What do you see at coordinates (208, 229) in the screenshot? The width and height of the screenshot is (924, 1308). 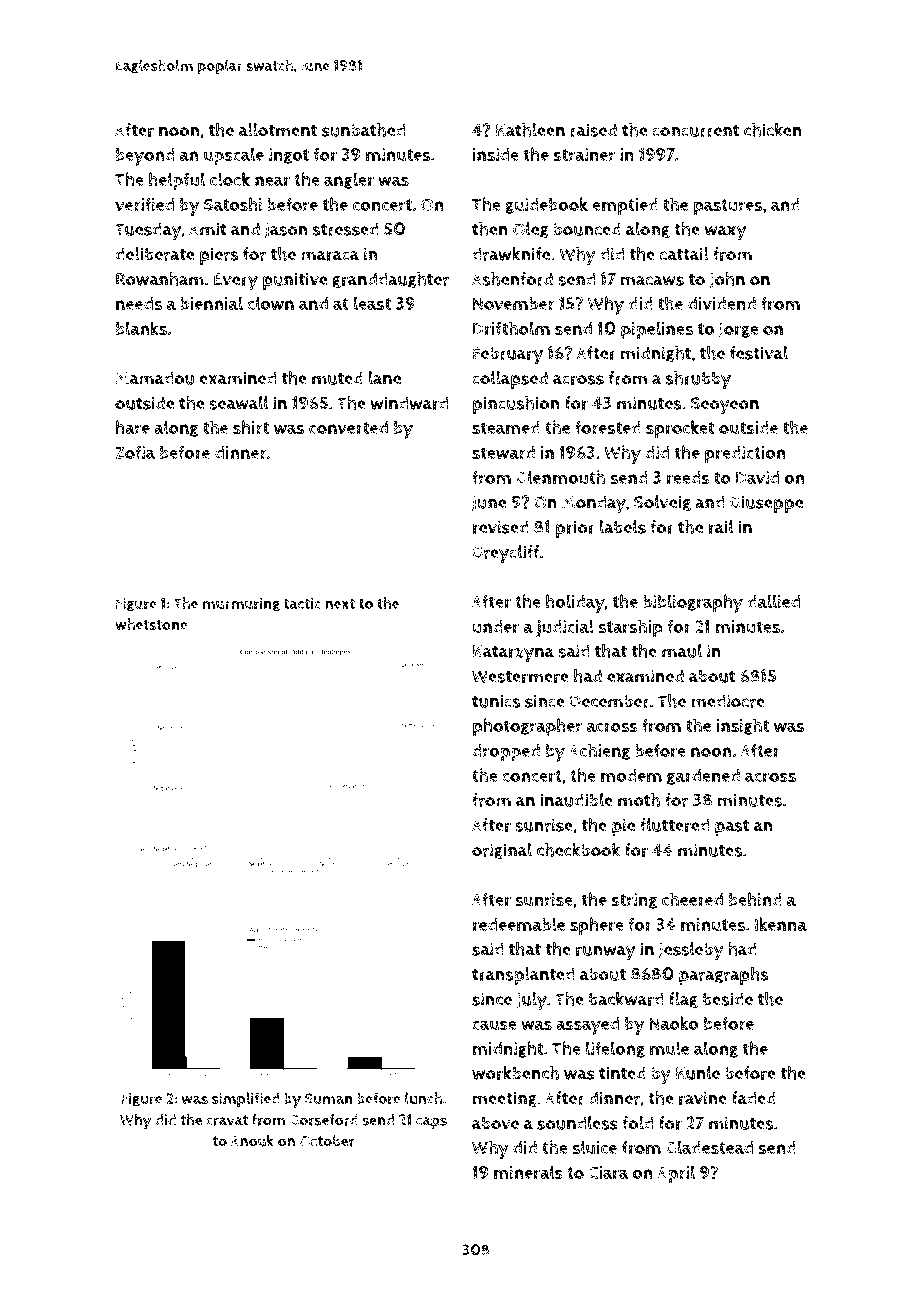 I see `Amit` at bounding box center [208, 229].
